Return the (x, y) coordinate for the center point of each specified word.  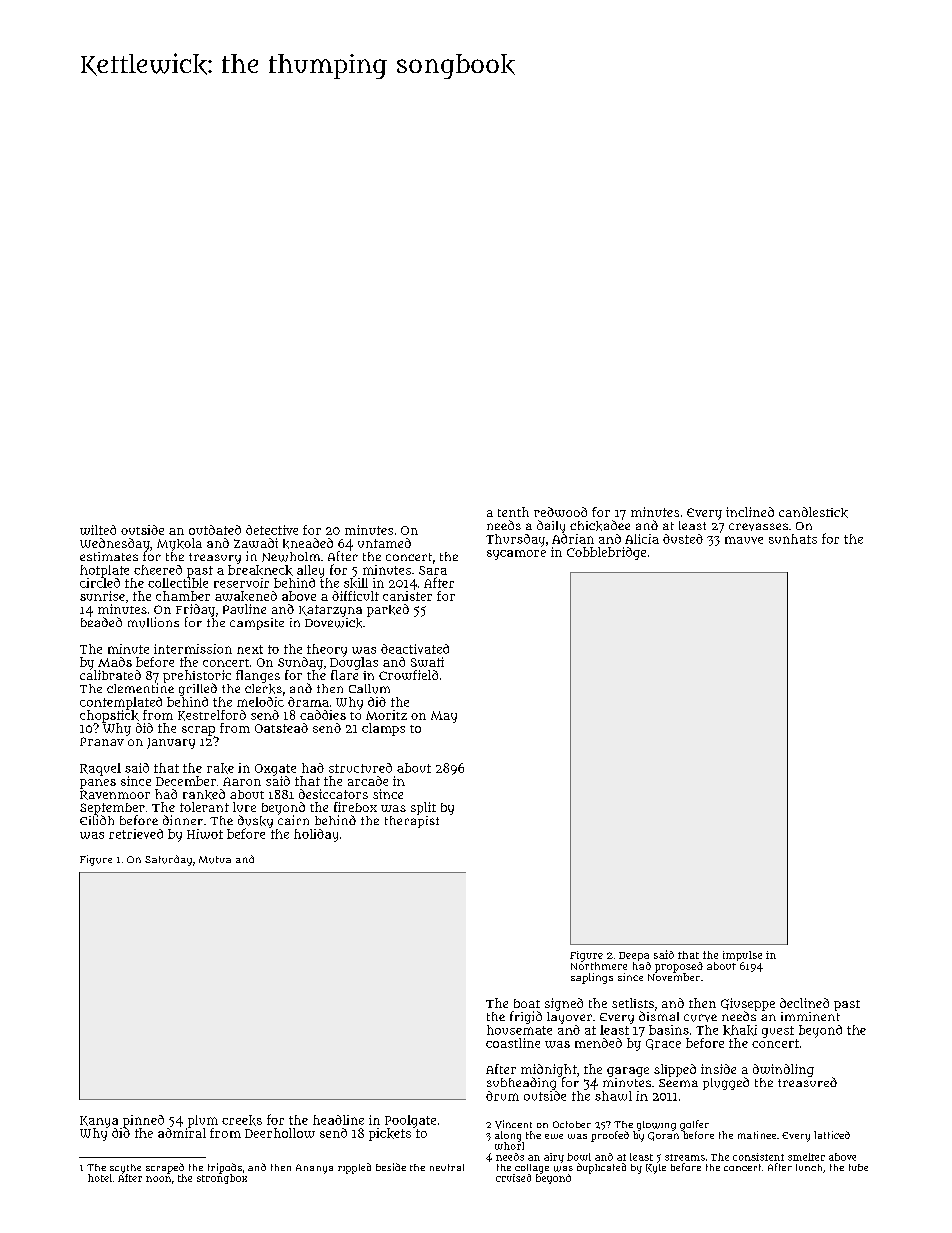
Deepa (634, 956)
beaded (101, 622)
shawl (613, 1096)
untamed (384, 543)
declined (804, 1003)
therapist (412, 822)
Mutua (215, 860)
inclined (750, 512)
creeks (242, 1120)
